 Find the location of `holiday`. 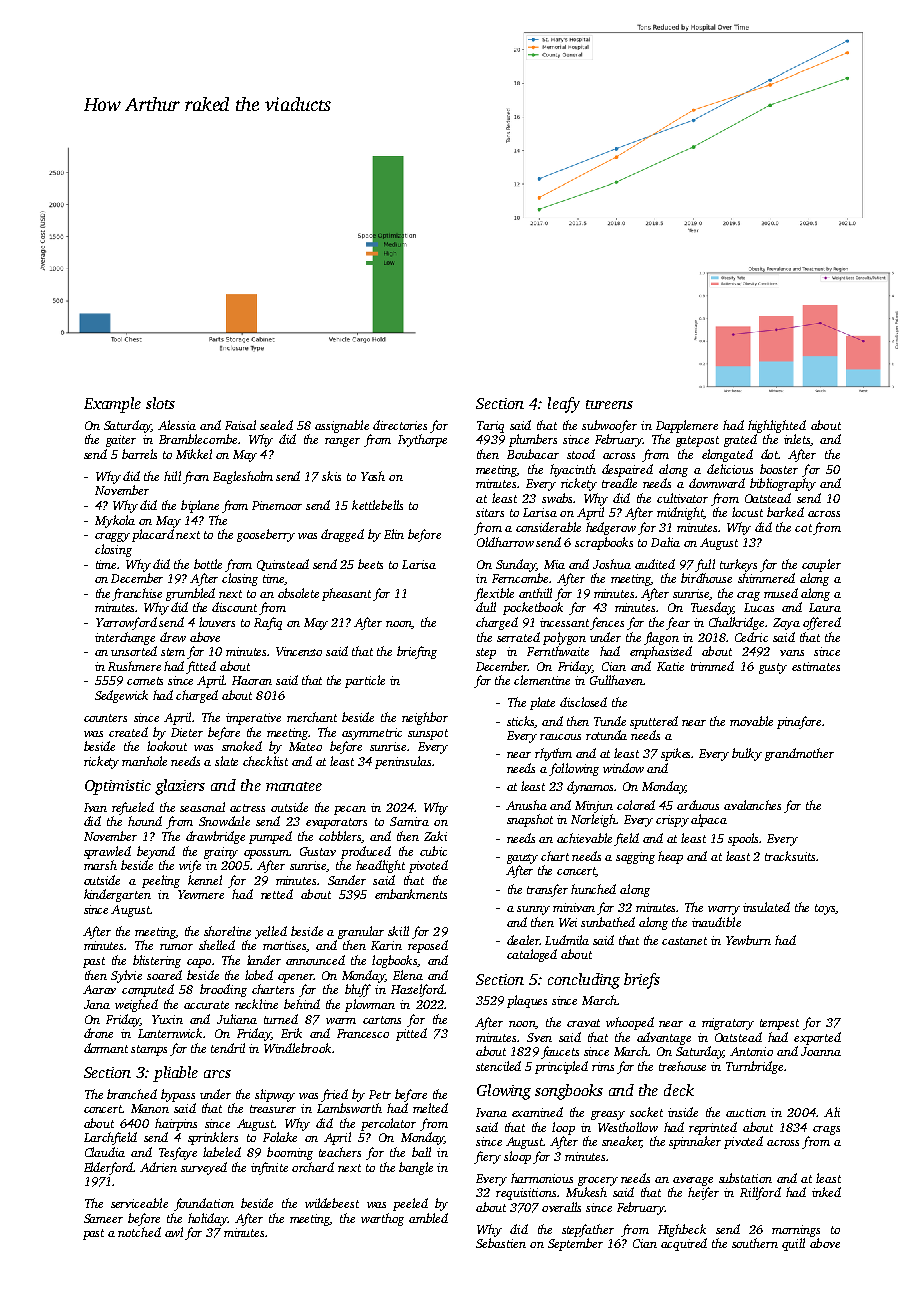

holiday is located at coordinates (207, 1219).
